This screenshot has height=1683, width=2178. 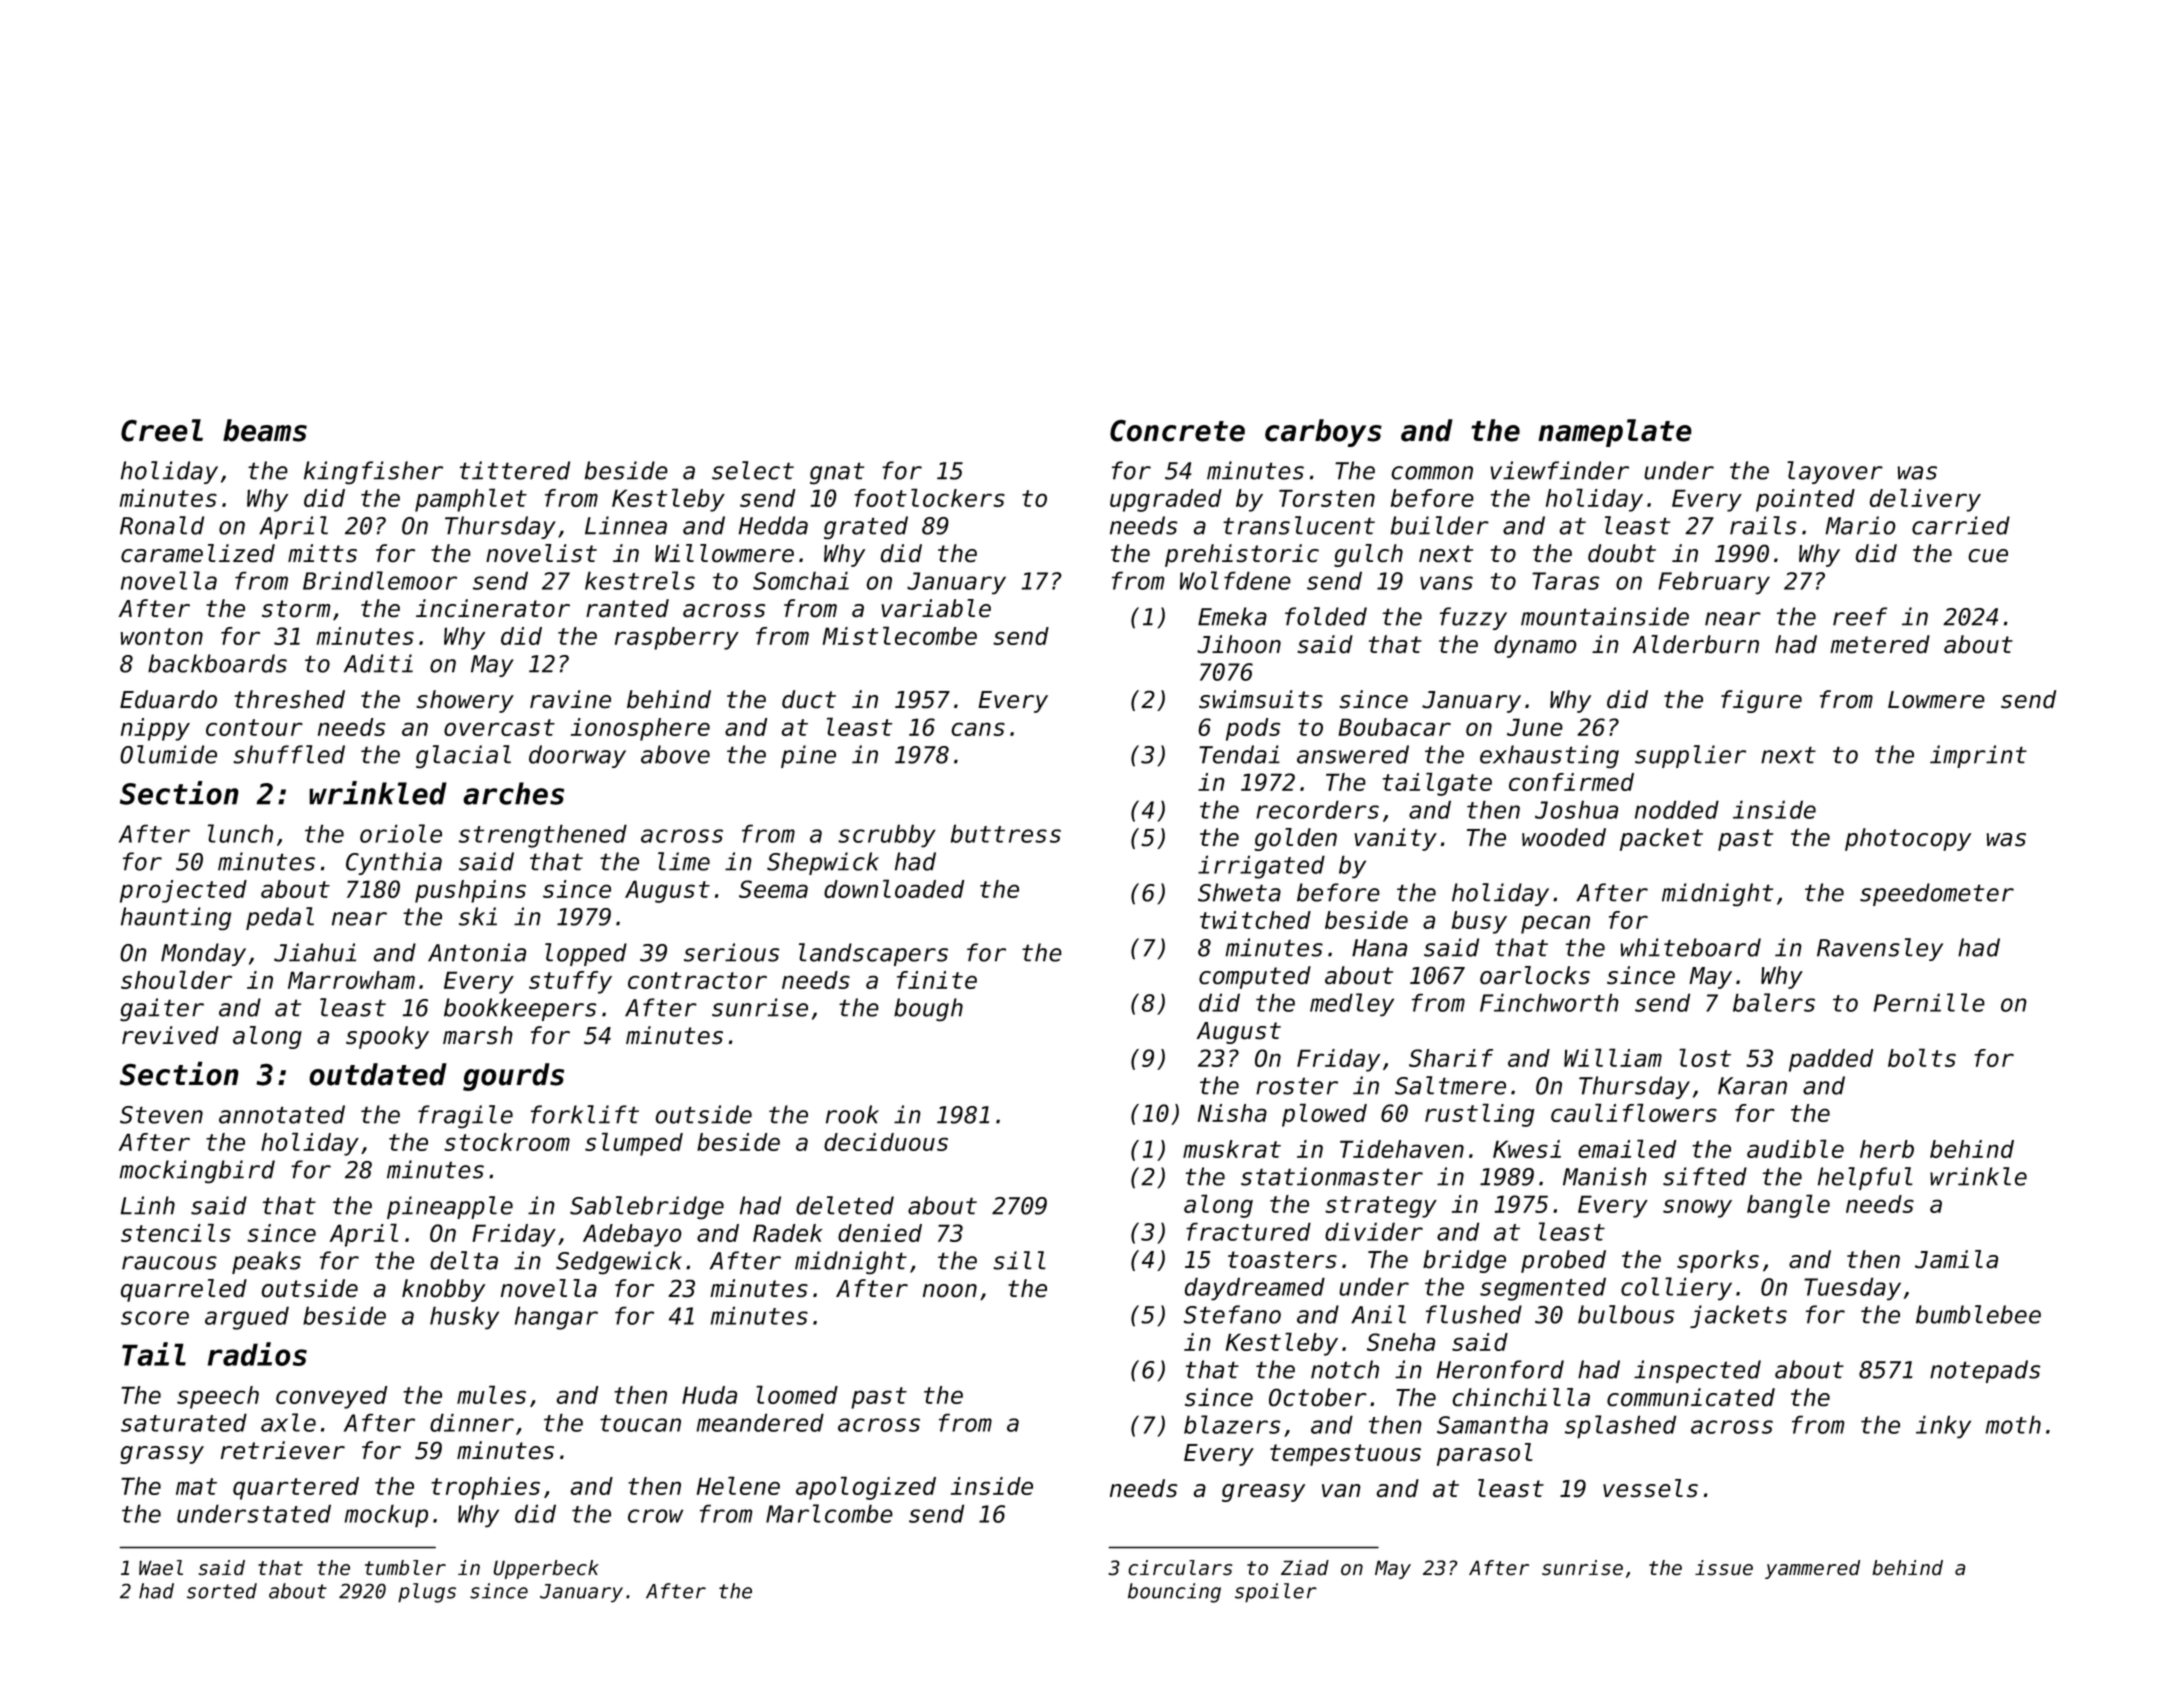 I want to click on bouncing, so click(x=1174, y=1593).
